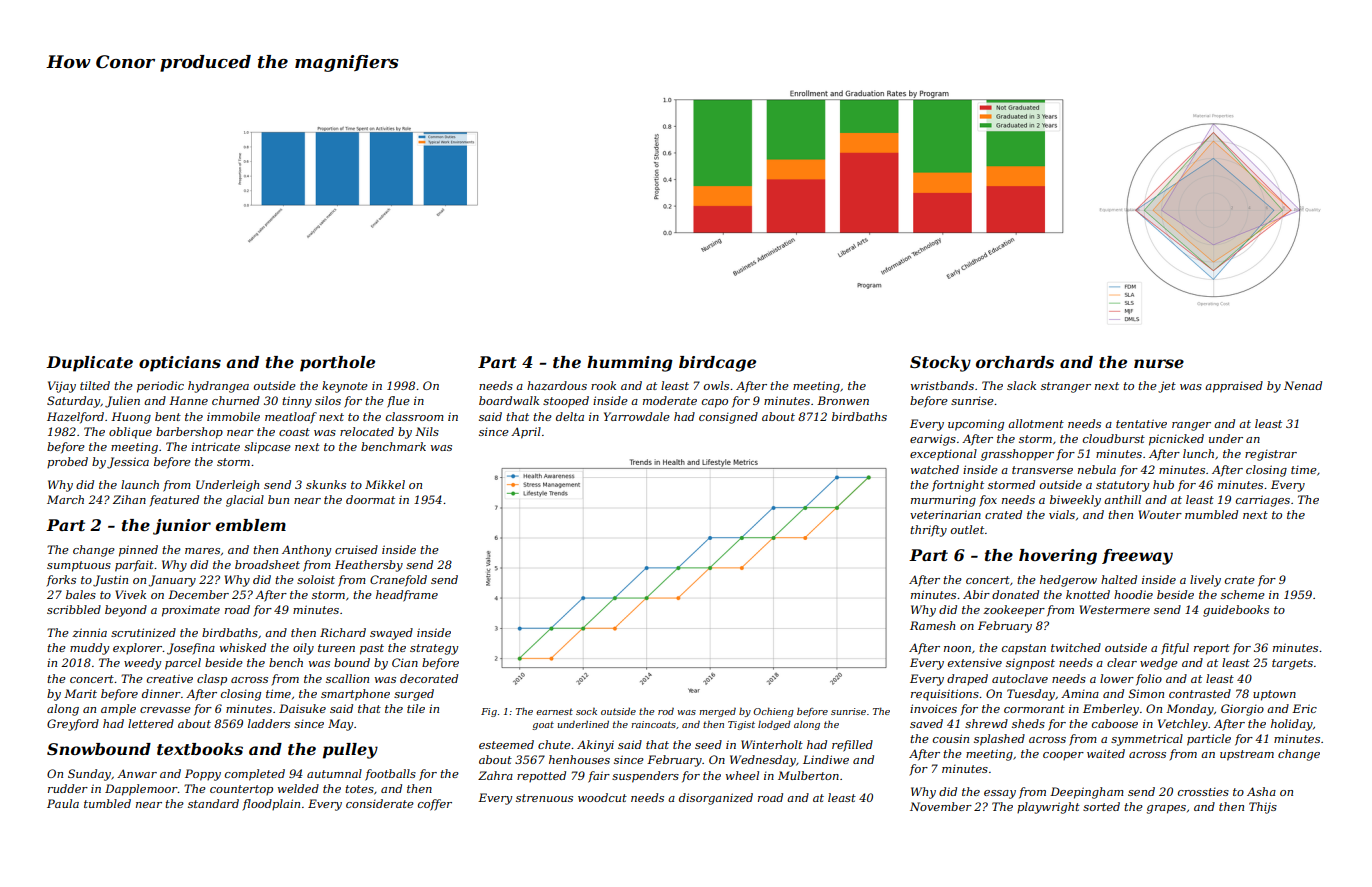  I want to click on essay, so click(1000, 794).
